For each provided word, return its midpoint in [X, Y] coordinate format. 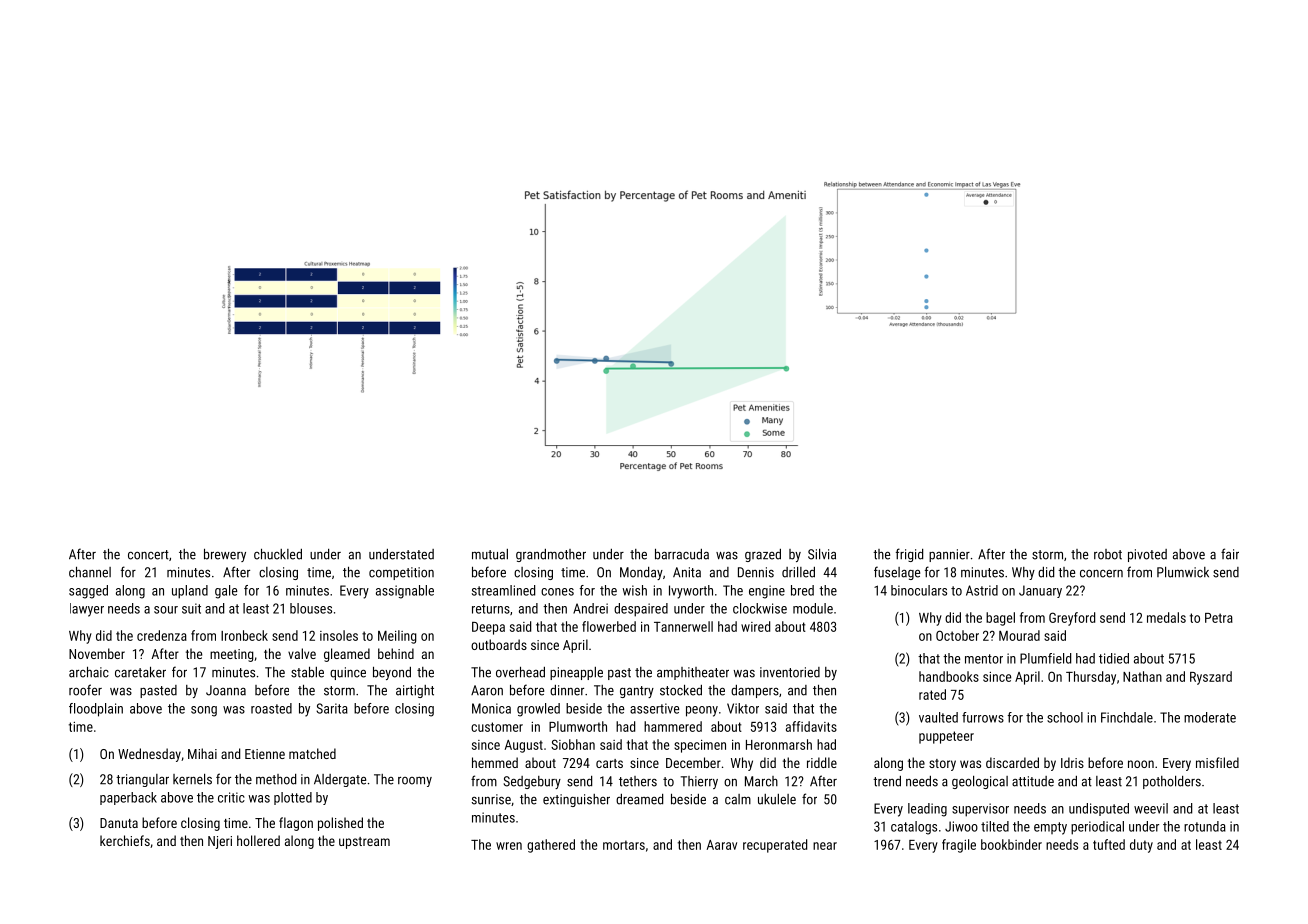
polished [340, 824]
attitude [1033, 781]
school [1065, 717]
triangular [142, 780]
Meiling [397, 637]
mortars [624, 845]
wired [755, 626]
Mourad [1019, 635]
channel [90, 572]
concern [1101, 574]
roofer [85, 690]
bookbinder [1011, 844]
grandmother [551, 555]
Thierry [699, 782]
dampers [755, 691]
